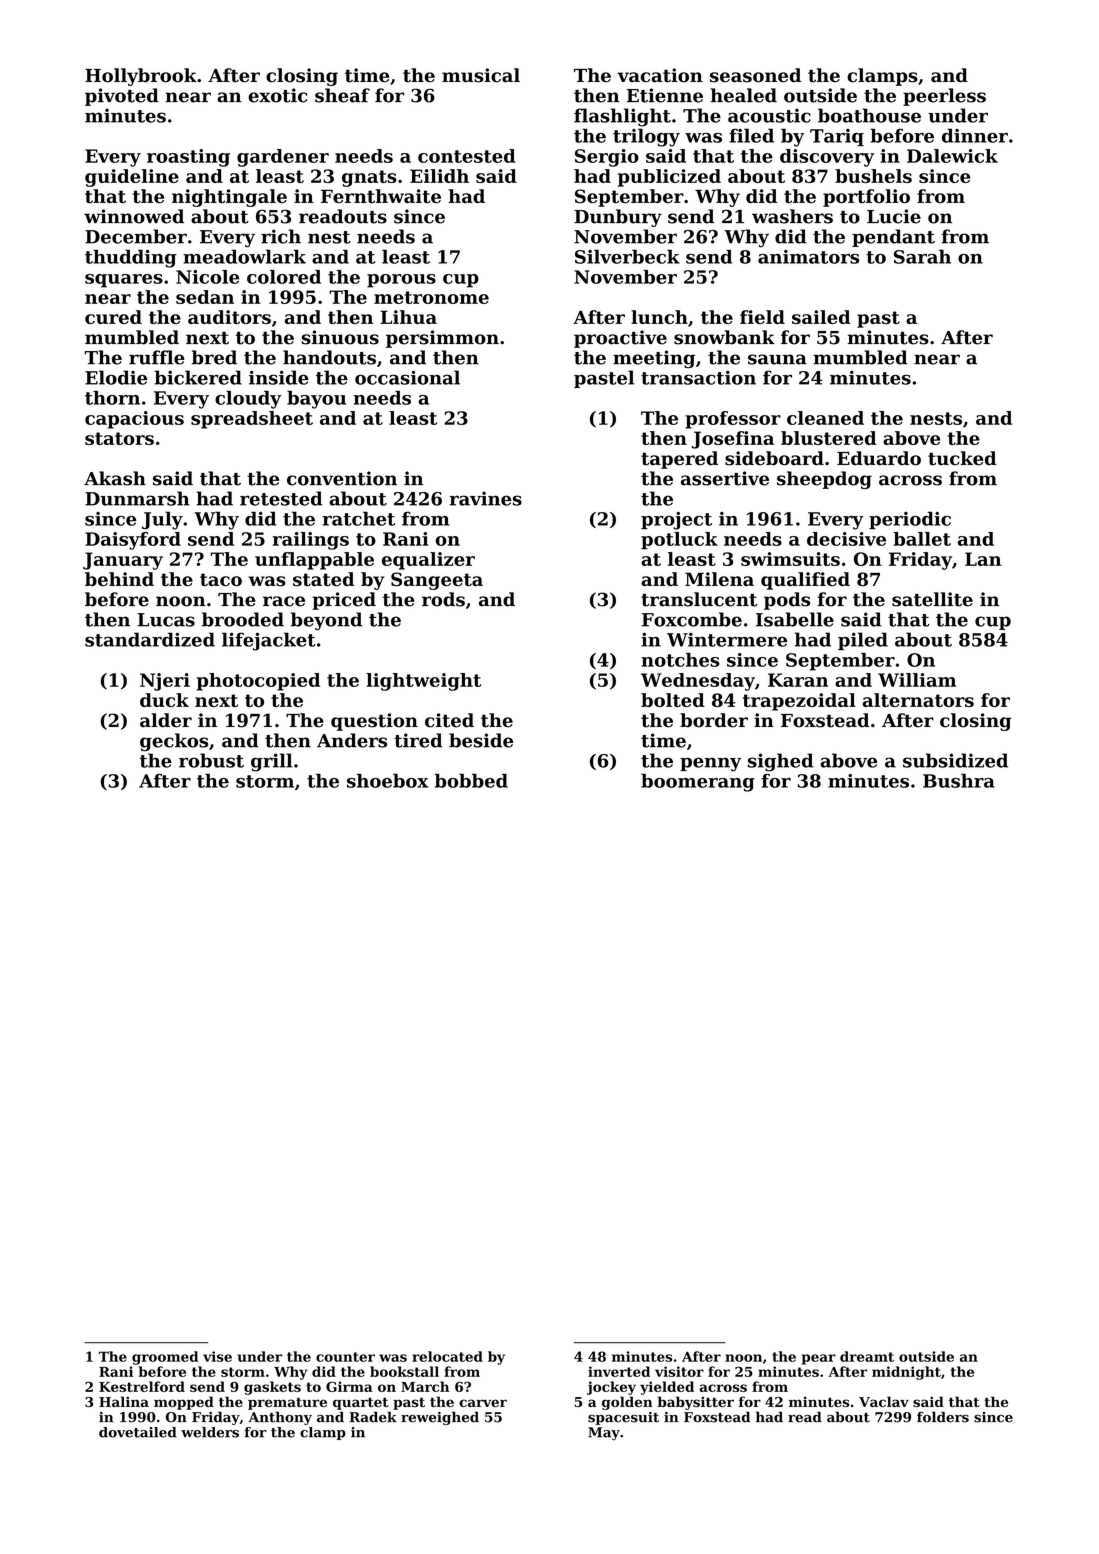 The width and height of the page is (1099, 1554). I want to click on inverted, so click(619, 1371).
